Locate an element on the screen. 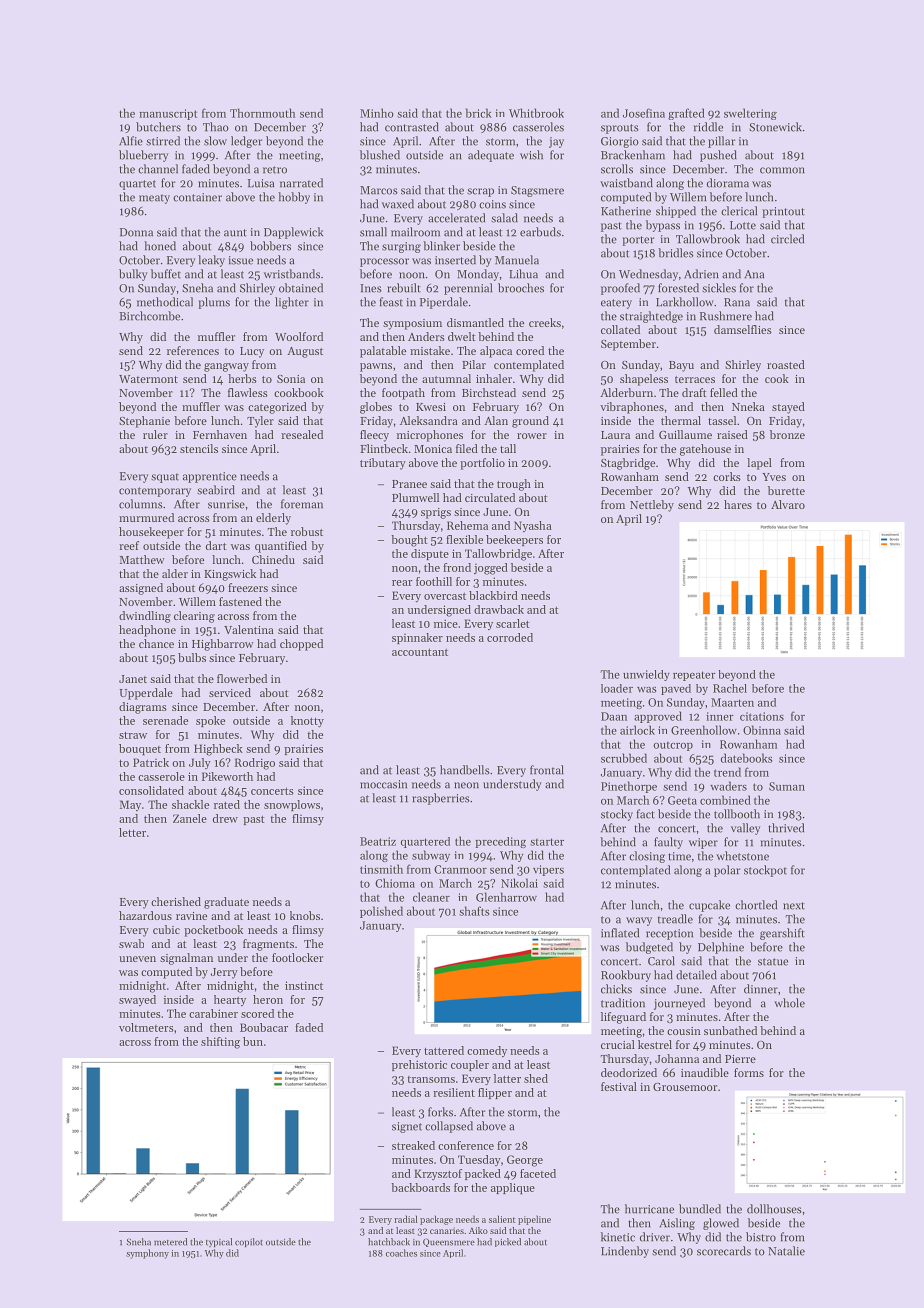 Image resolution: width=924 pixels, height=1308 pixels. surging is located at coordinates (401, 247).
